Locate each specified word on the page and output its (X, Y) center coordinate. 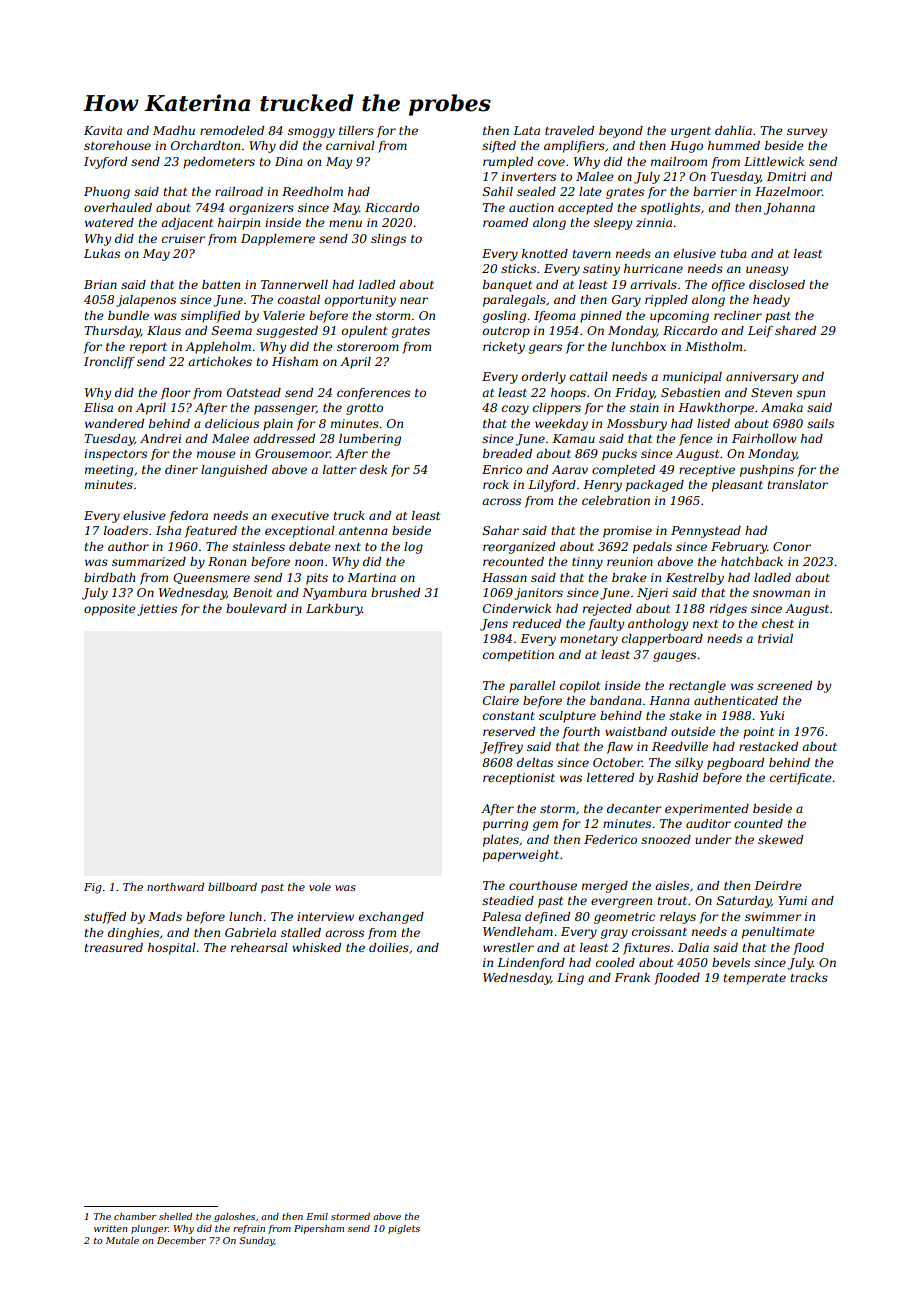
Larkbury (334, 610)
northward (175, 886)
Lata (526, 130)
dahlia (733, 130)
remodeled (232, 130)
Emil (317, 1216)
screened (784, 685)
